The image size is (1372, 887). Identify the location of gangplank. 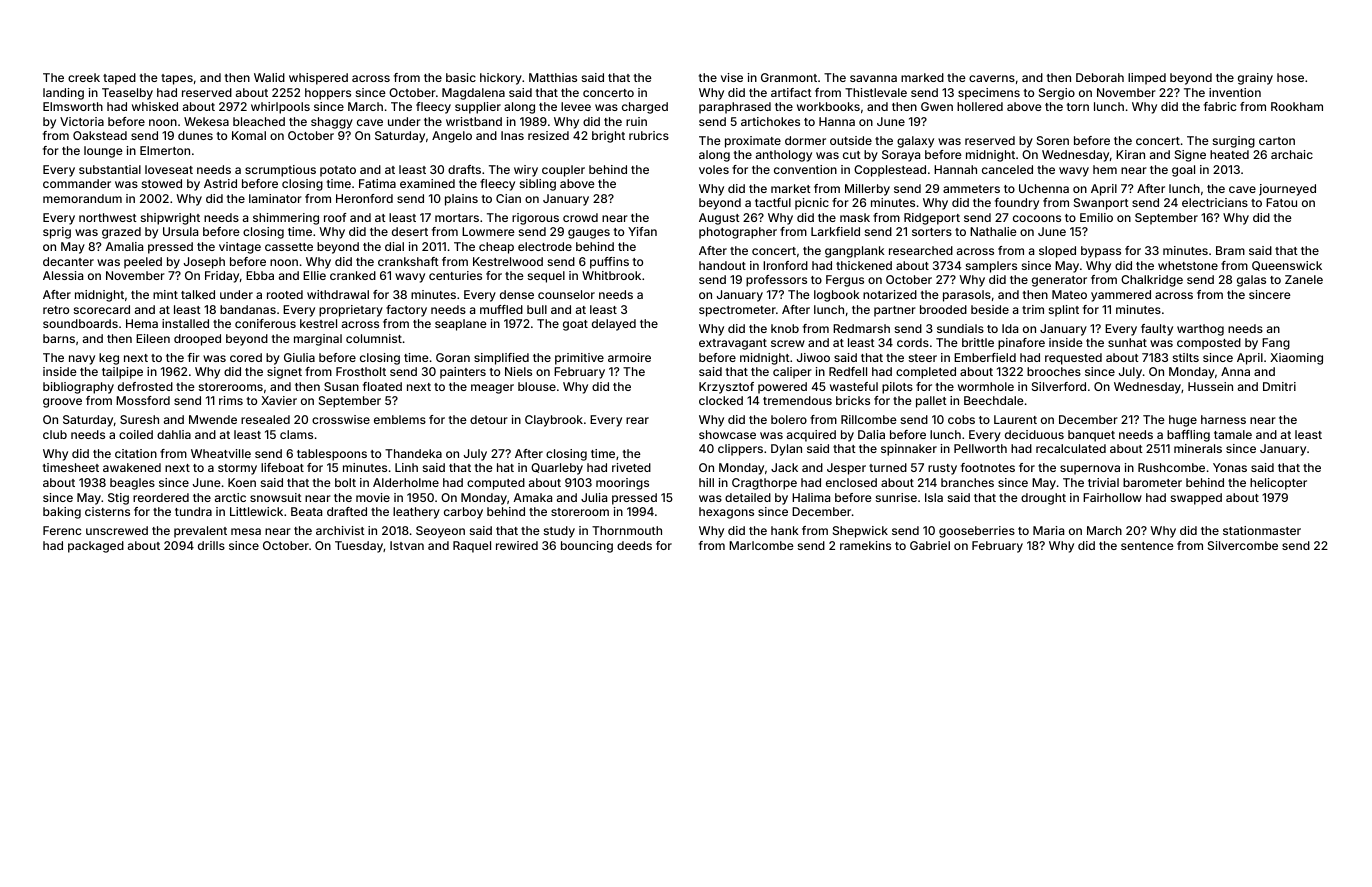
(855, 252).
